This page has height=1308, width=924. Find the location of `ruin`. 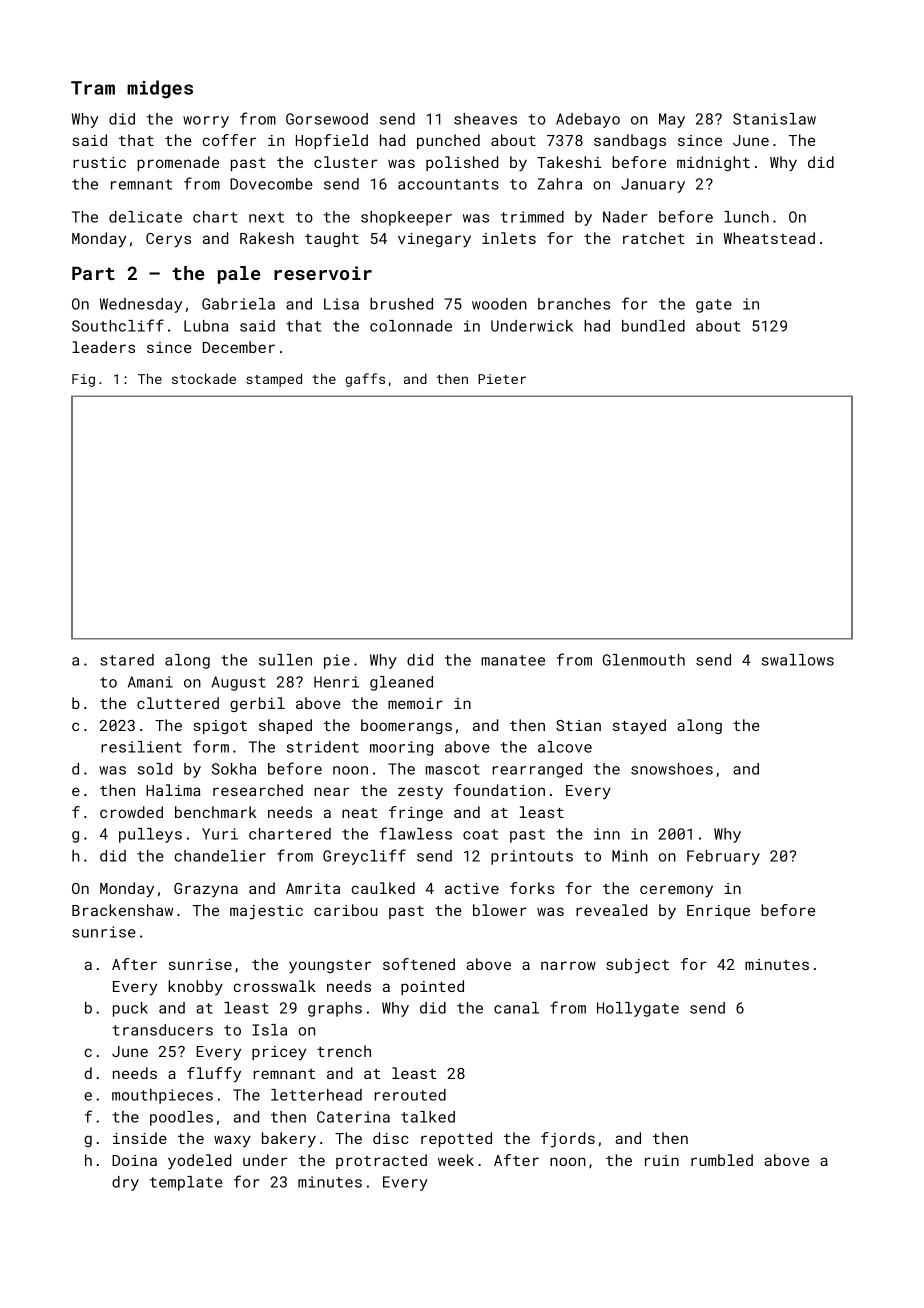

ruin is located at coordinates (662, 1160).
